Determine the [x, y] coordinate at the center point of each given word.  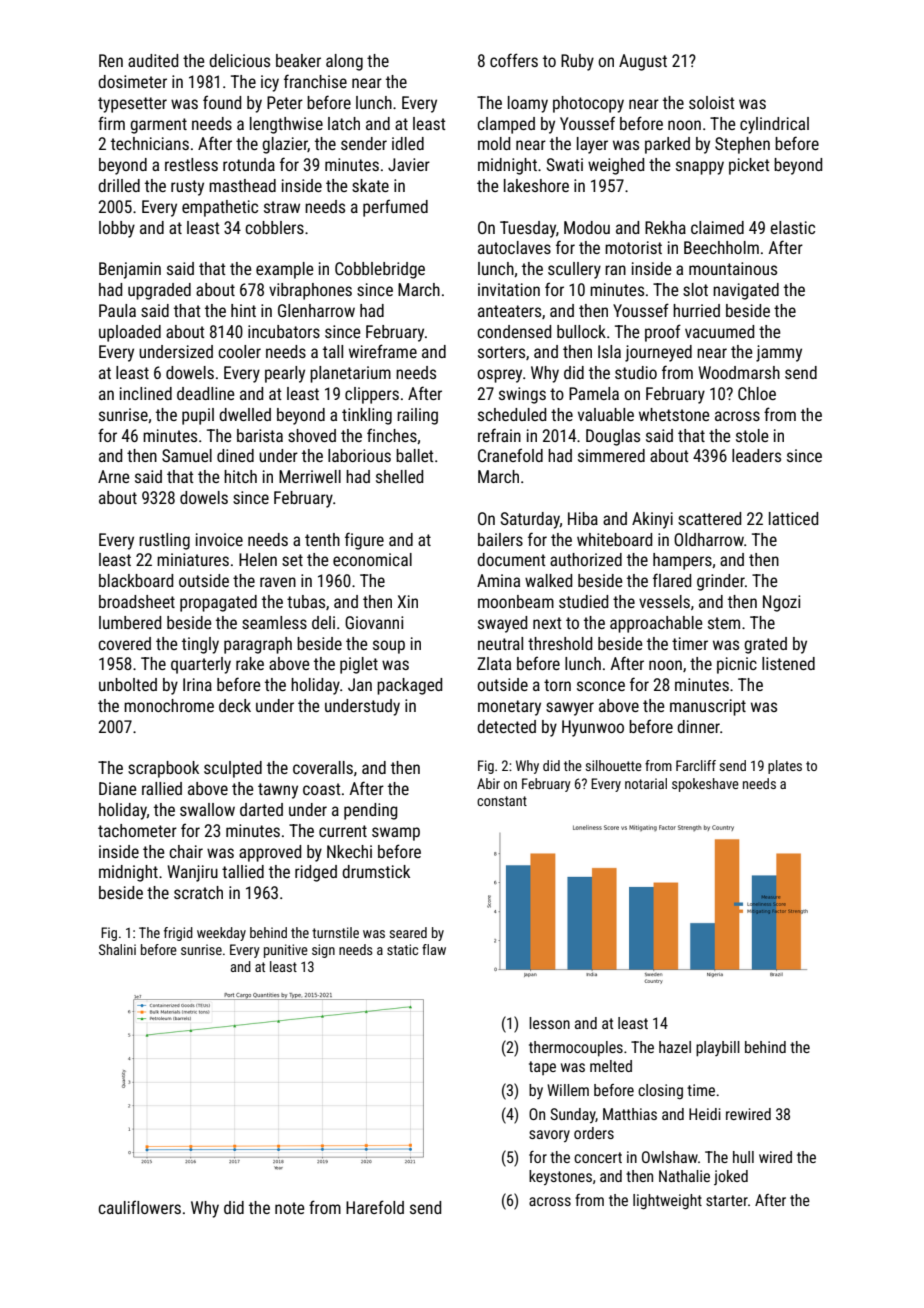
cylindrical [774, 125]
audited [153, 60]
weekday [221, 934]
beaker [298, 60]
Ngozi [781, 603]
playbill [718, 1049]
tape [542, 1068]
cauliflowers [139, 1207]
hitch [240, 476]
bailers [500, 539]
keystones [560, 1177]
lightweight [667, 1202]
